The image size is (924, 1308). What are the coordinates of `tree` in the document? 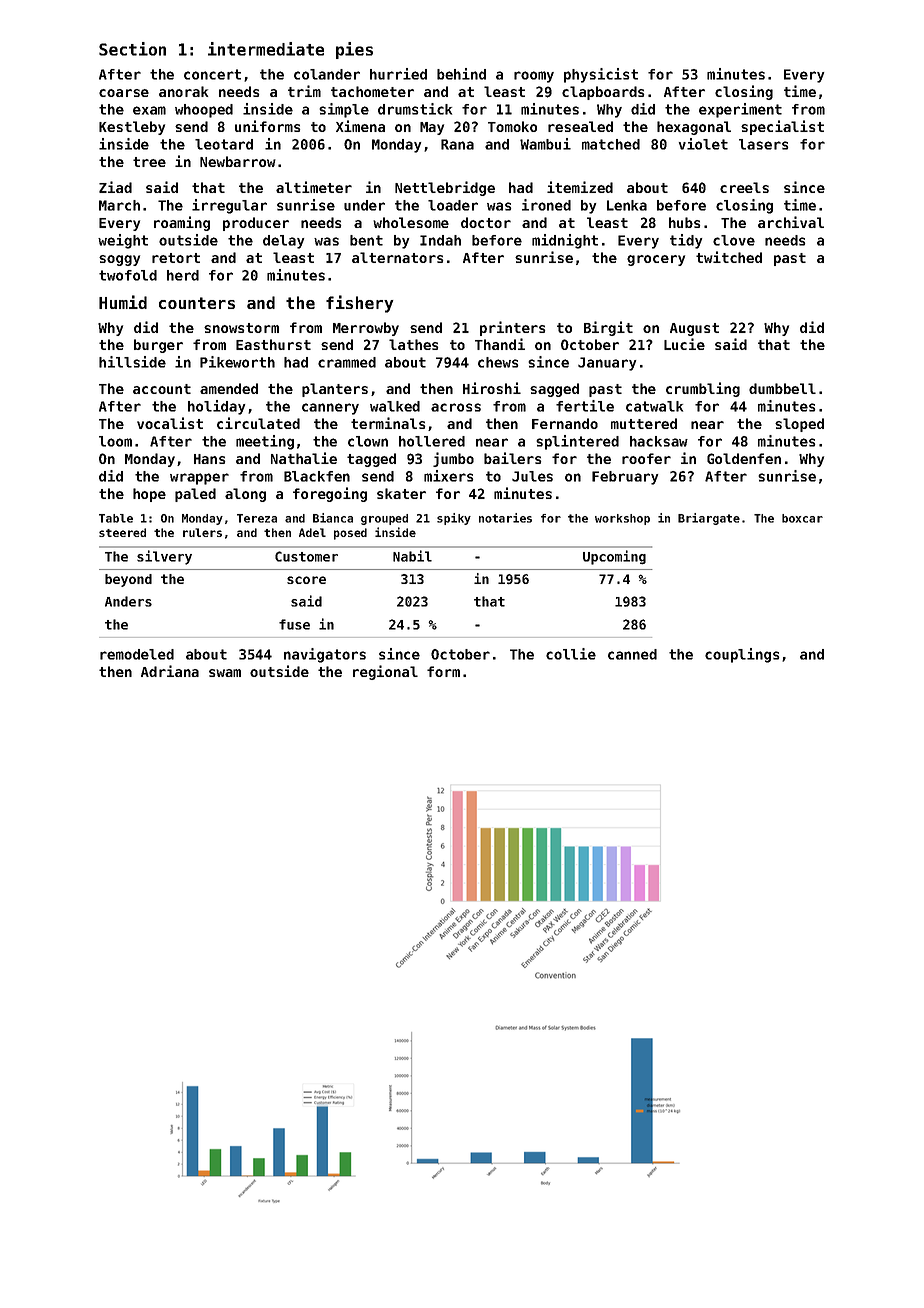 It's located at (149, 162).
